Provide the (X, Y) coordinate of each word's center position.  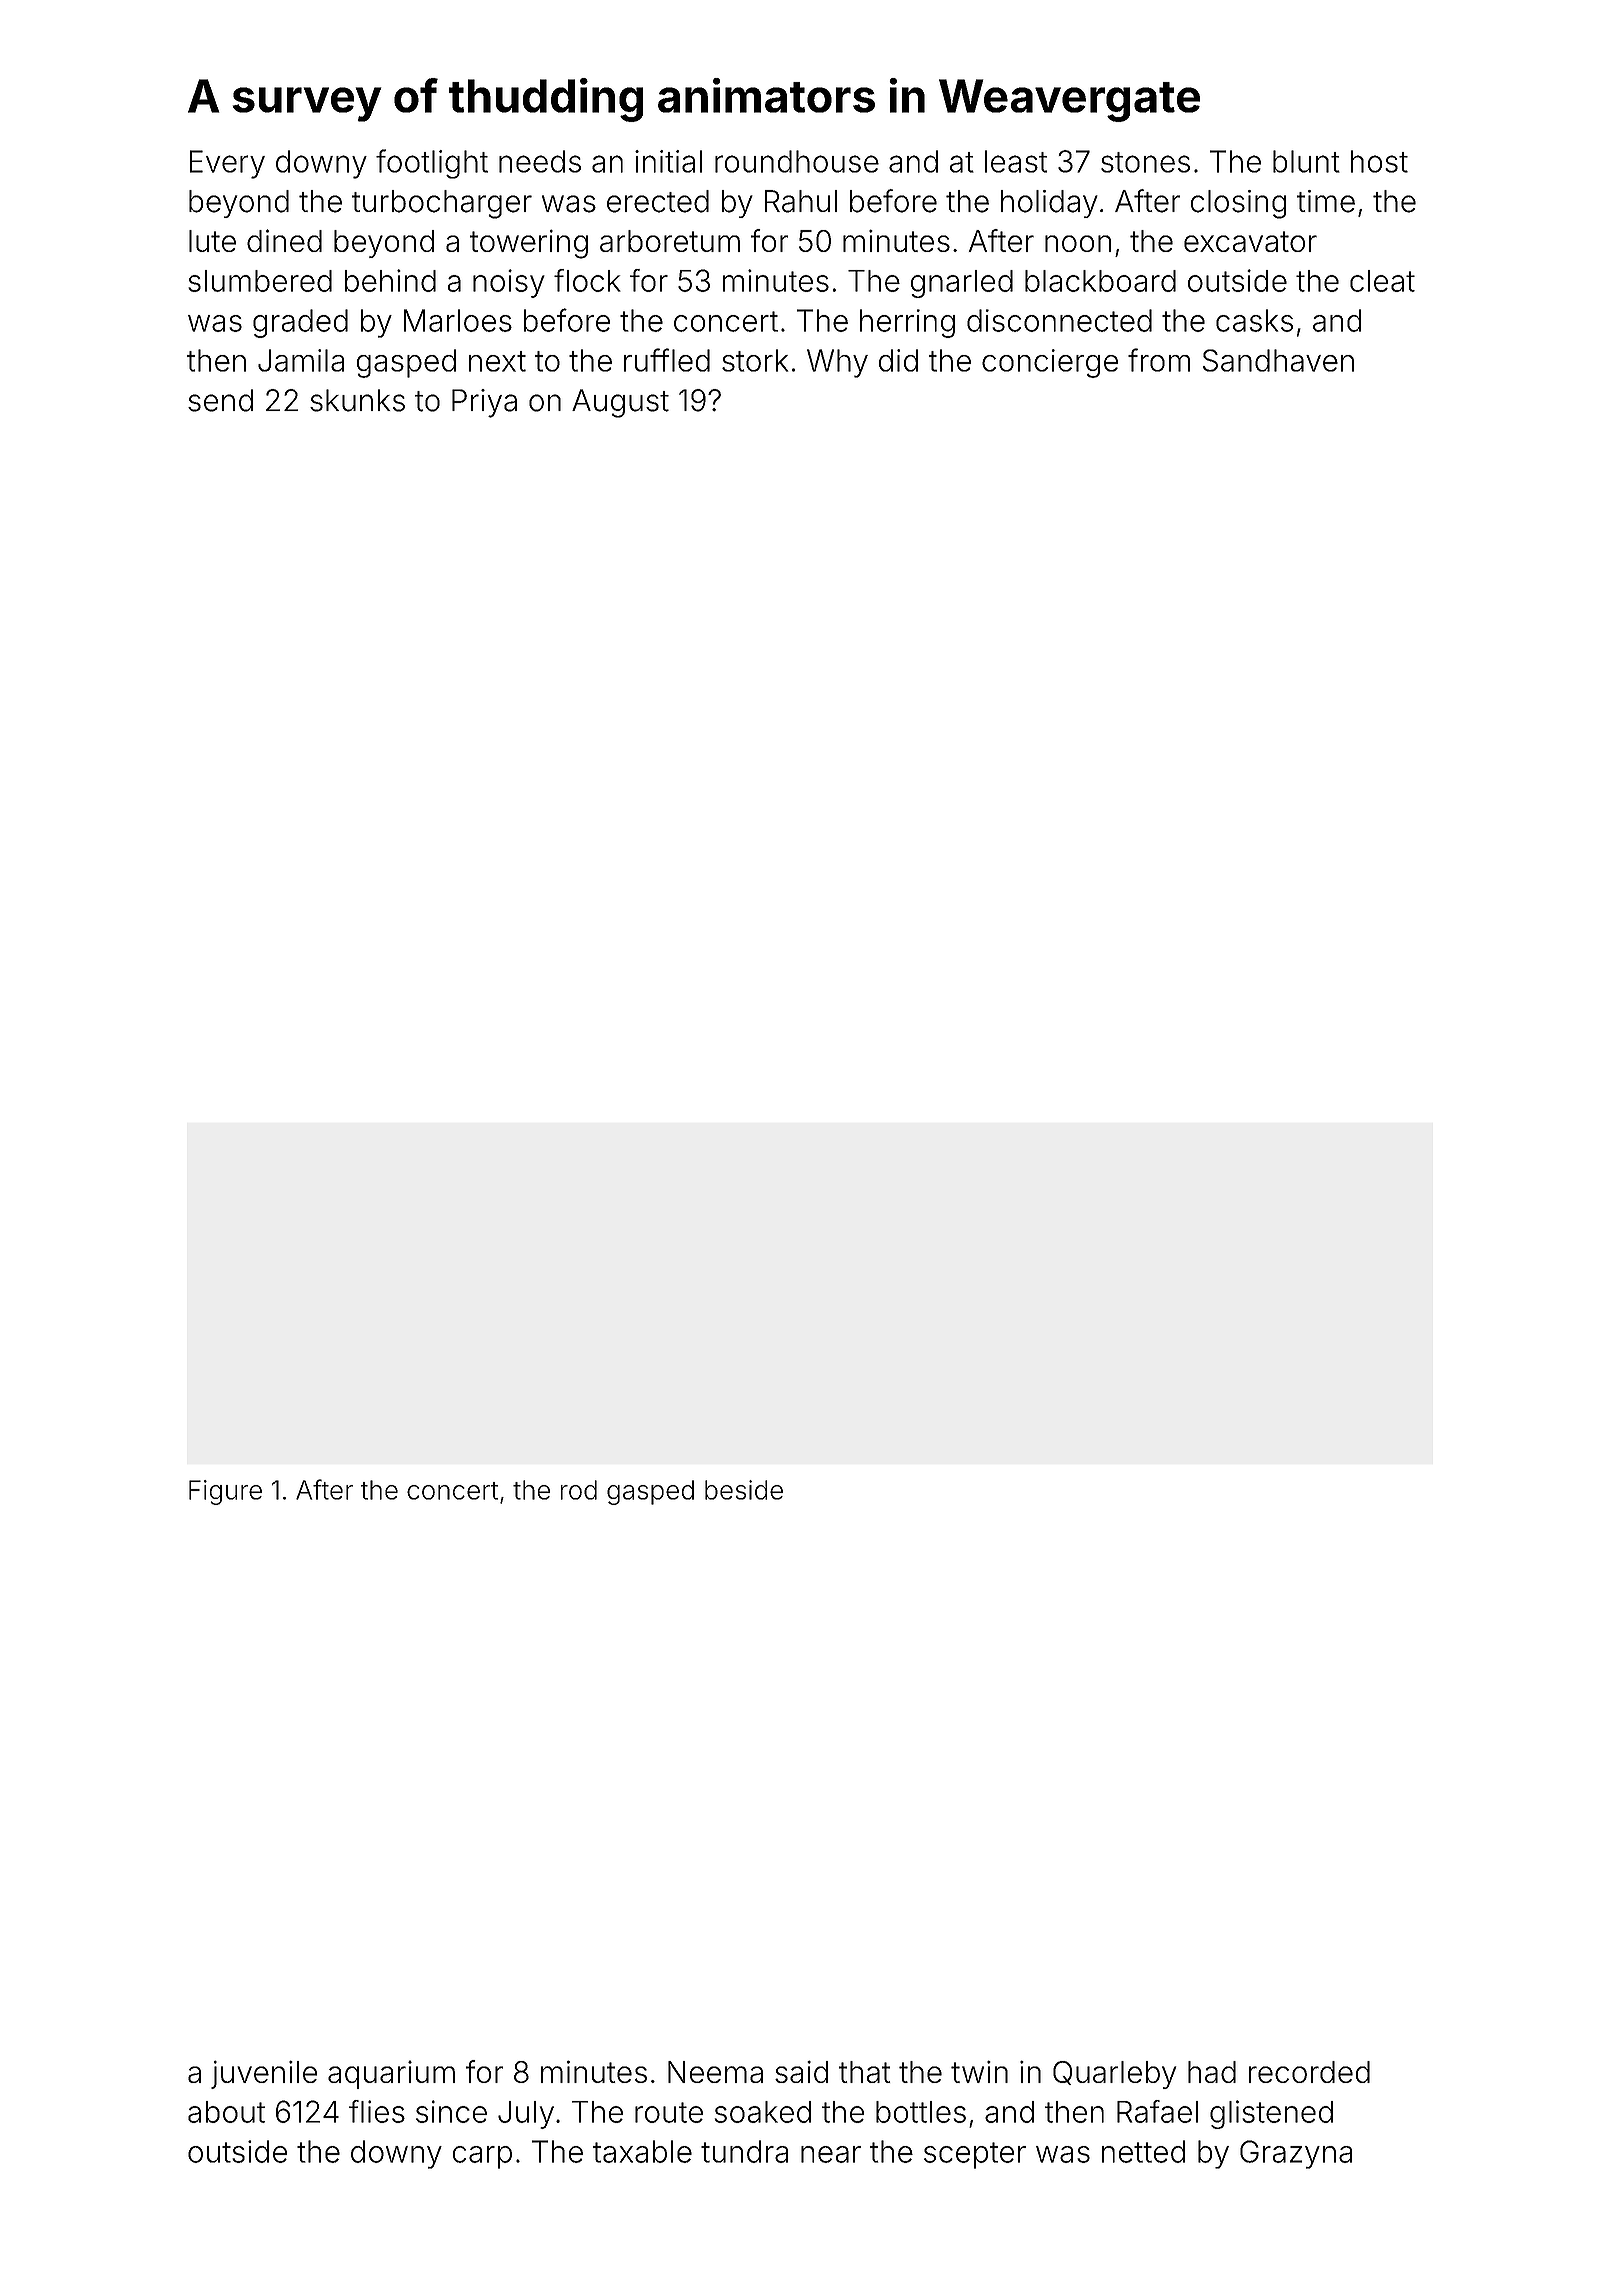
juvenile (264, 2074)
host (1379, 161)
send (220, 400)
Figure (225, 1492)
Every (227, 164)
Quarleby (1114, 2075)
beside (744, 1490)
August (620, 403)
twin (979, 2071)
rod (579, 1490)
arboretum (670, 241)
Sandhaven (1278, 360)
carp (482, 2157)
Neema (715, 2072)
